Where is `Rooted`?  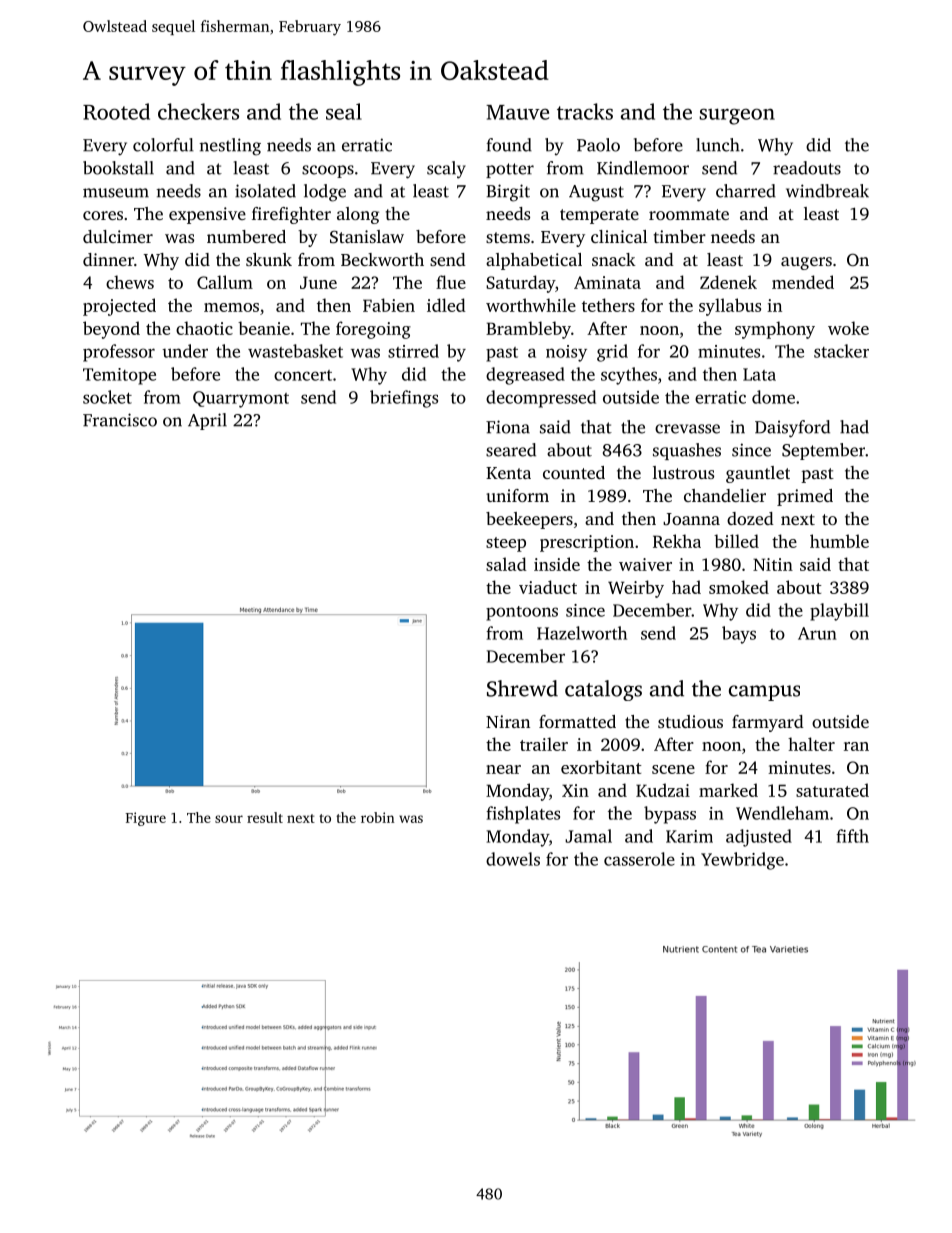 Rooted is located at coordinates (116, 111).
